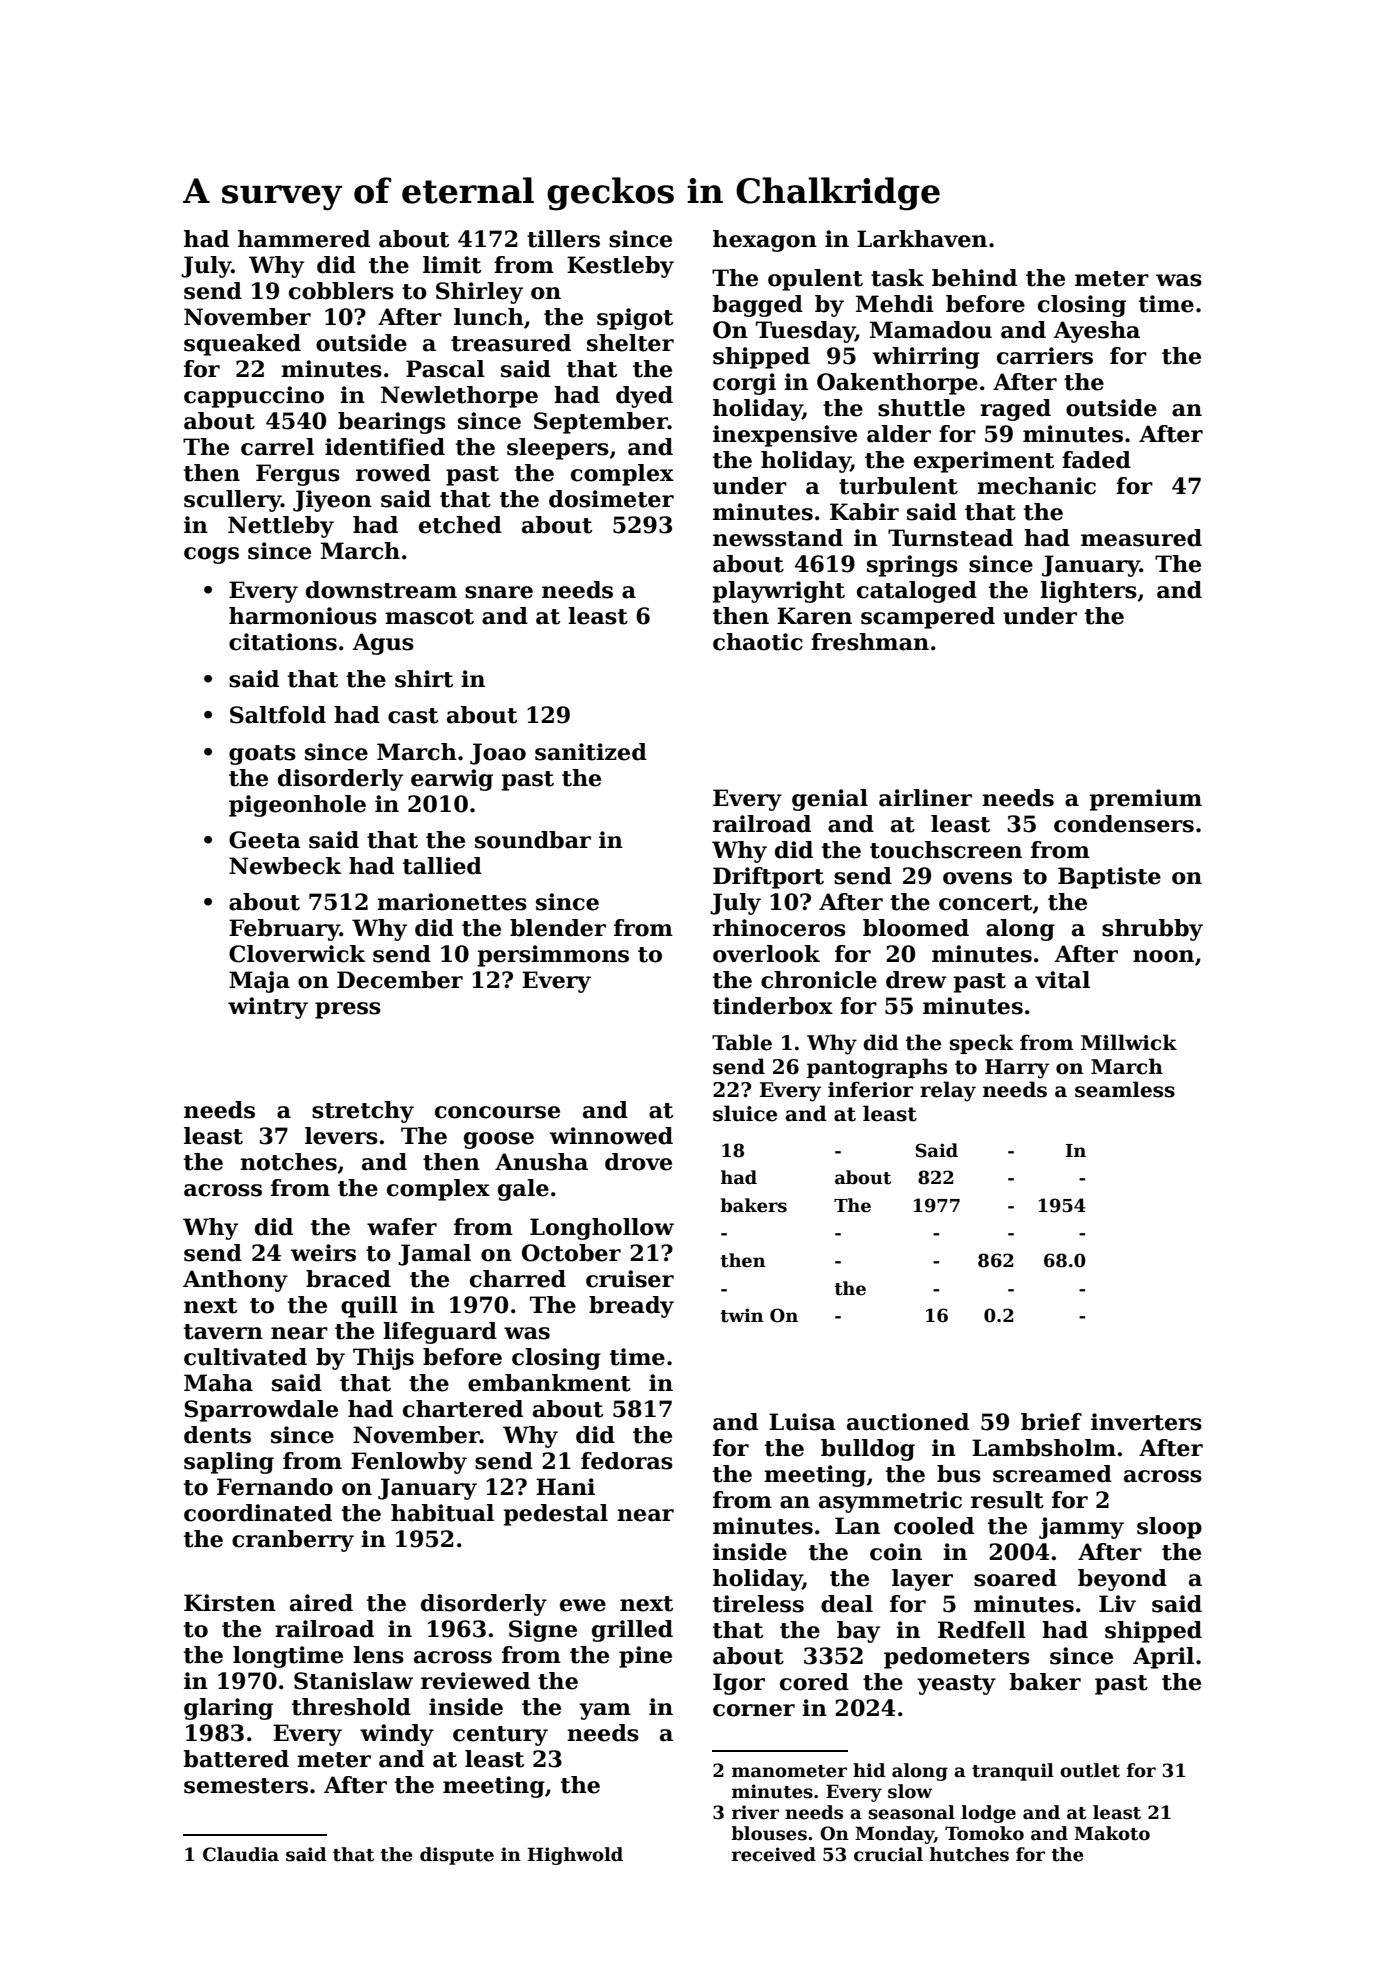  Describe the element at coordinates (497, 1112) in the screenshot. I see `concourse` at that location.
